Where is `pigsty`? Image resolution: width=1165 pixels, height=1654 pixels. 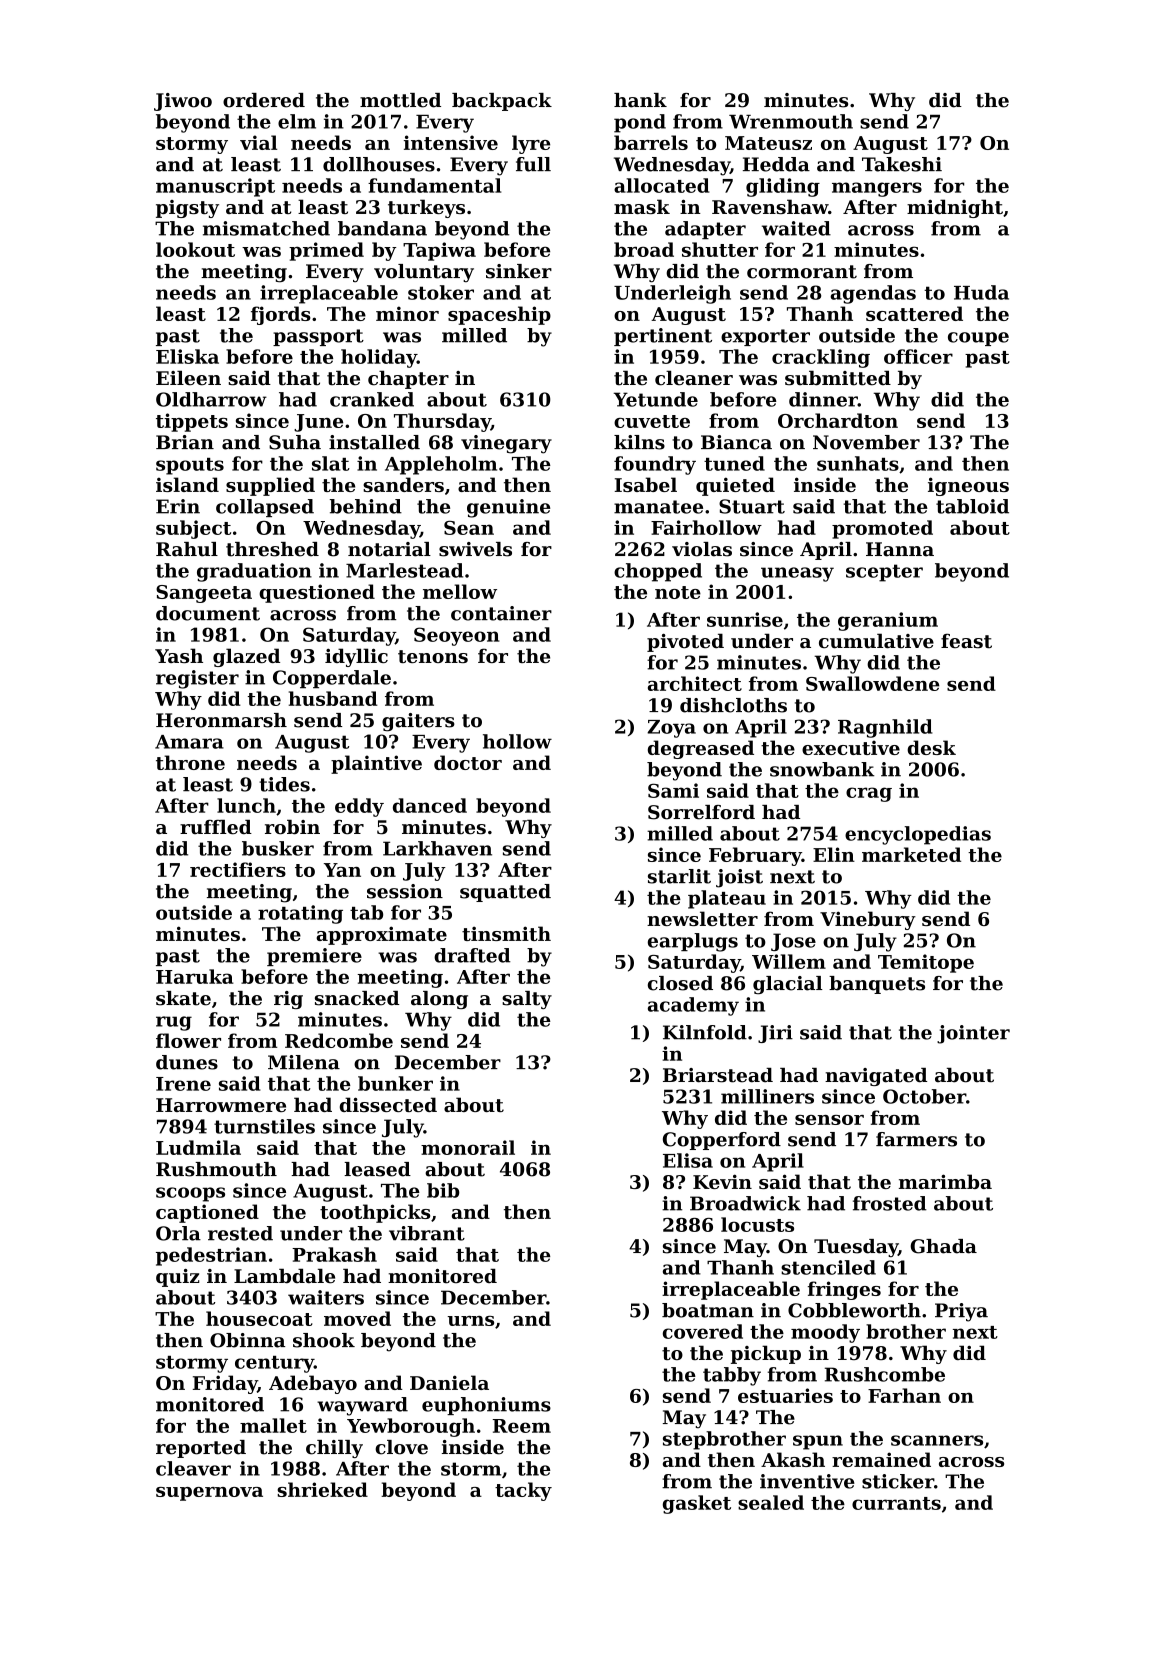
pigsty is located at coordinates (187, 209).
